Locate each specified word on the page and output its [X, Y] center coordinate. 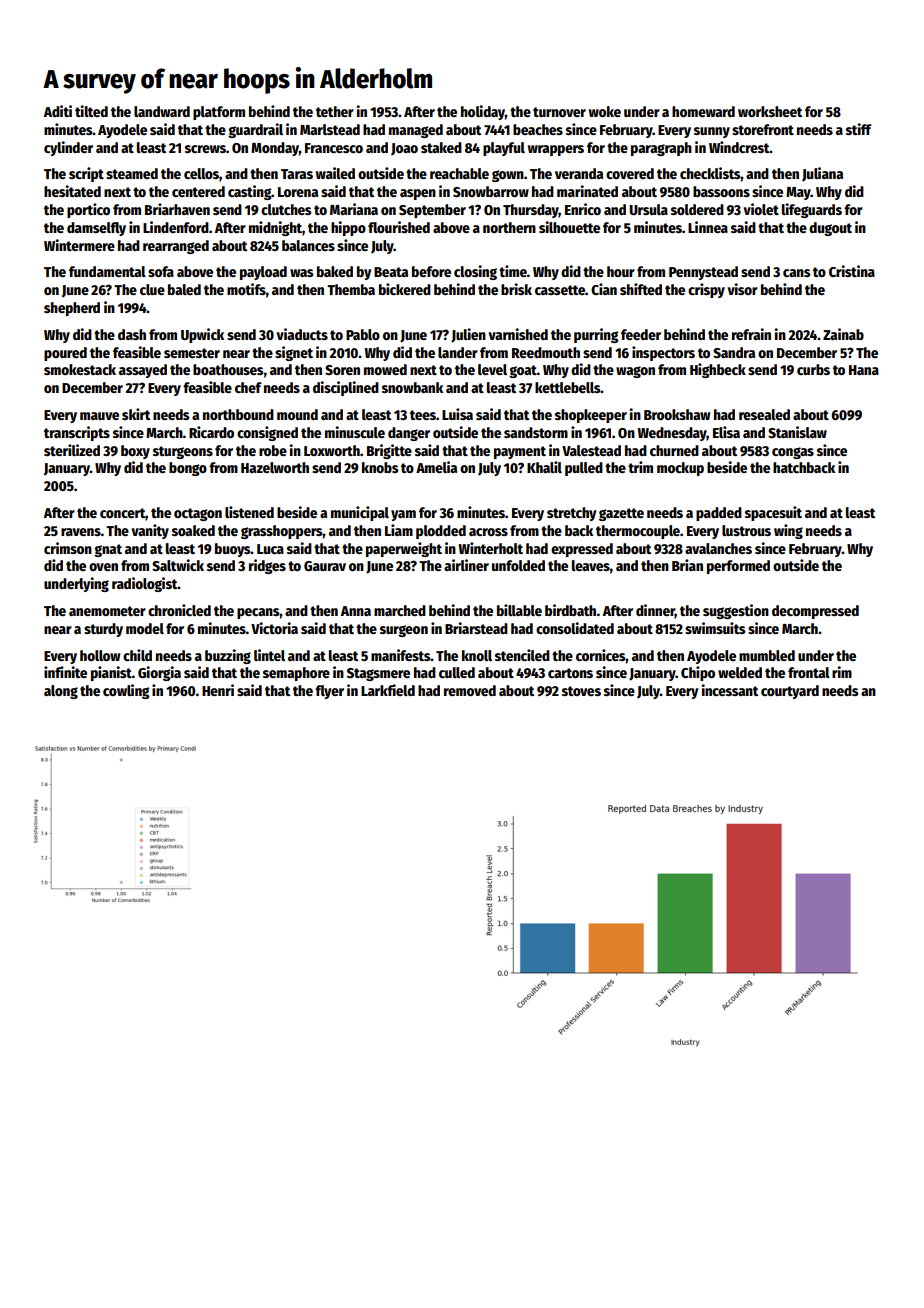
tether [335, 111]
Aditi [58, 111]
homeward [703, 111]
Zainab [843, 334]
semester [192, 353]
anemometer [107, 611]
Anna [356, 611]
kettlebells [568, 387]
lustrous [746, 530]
